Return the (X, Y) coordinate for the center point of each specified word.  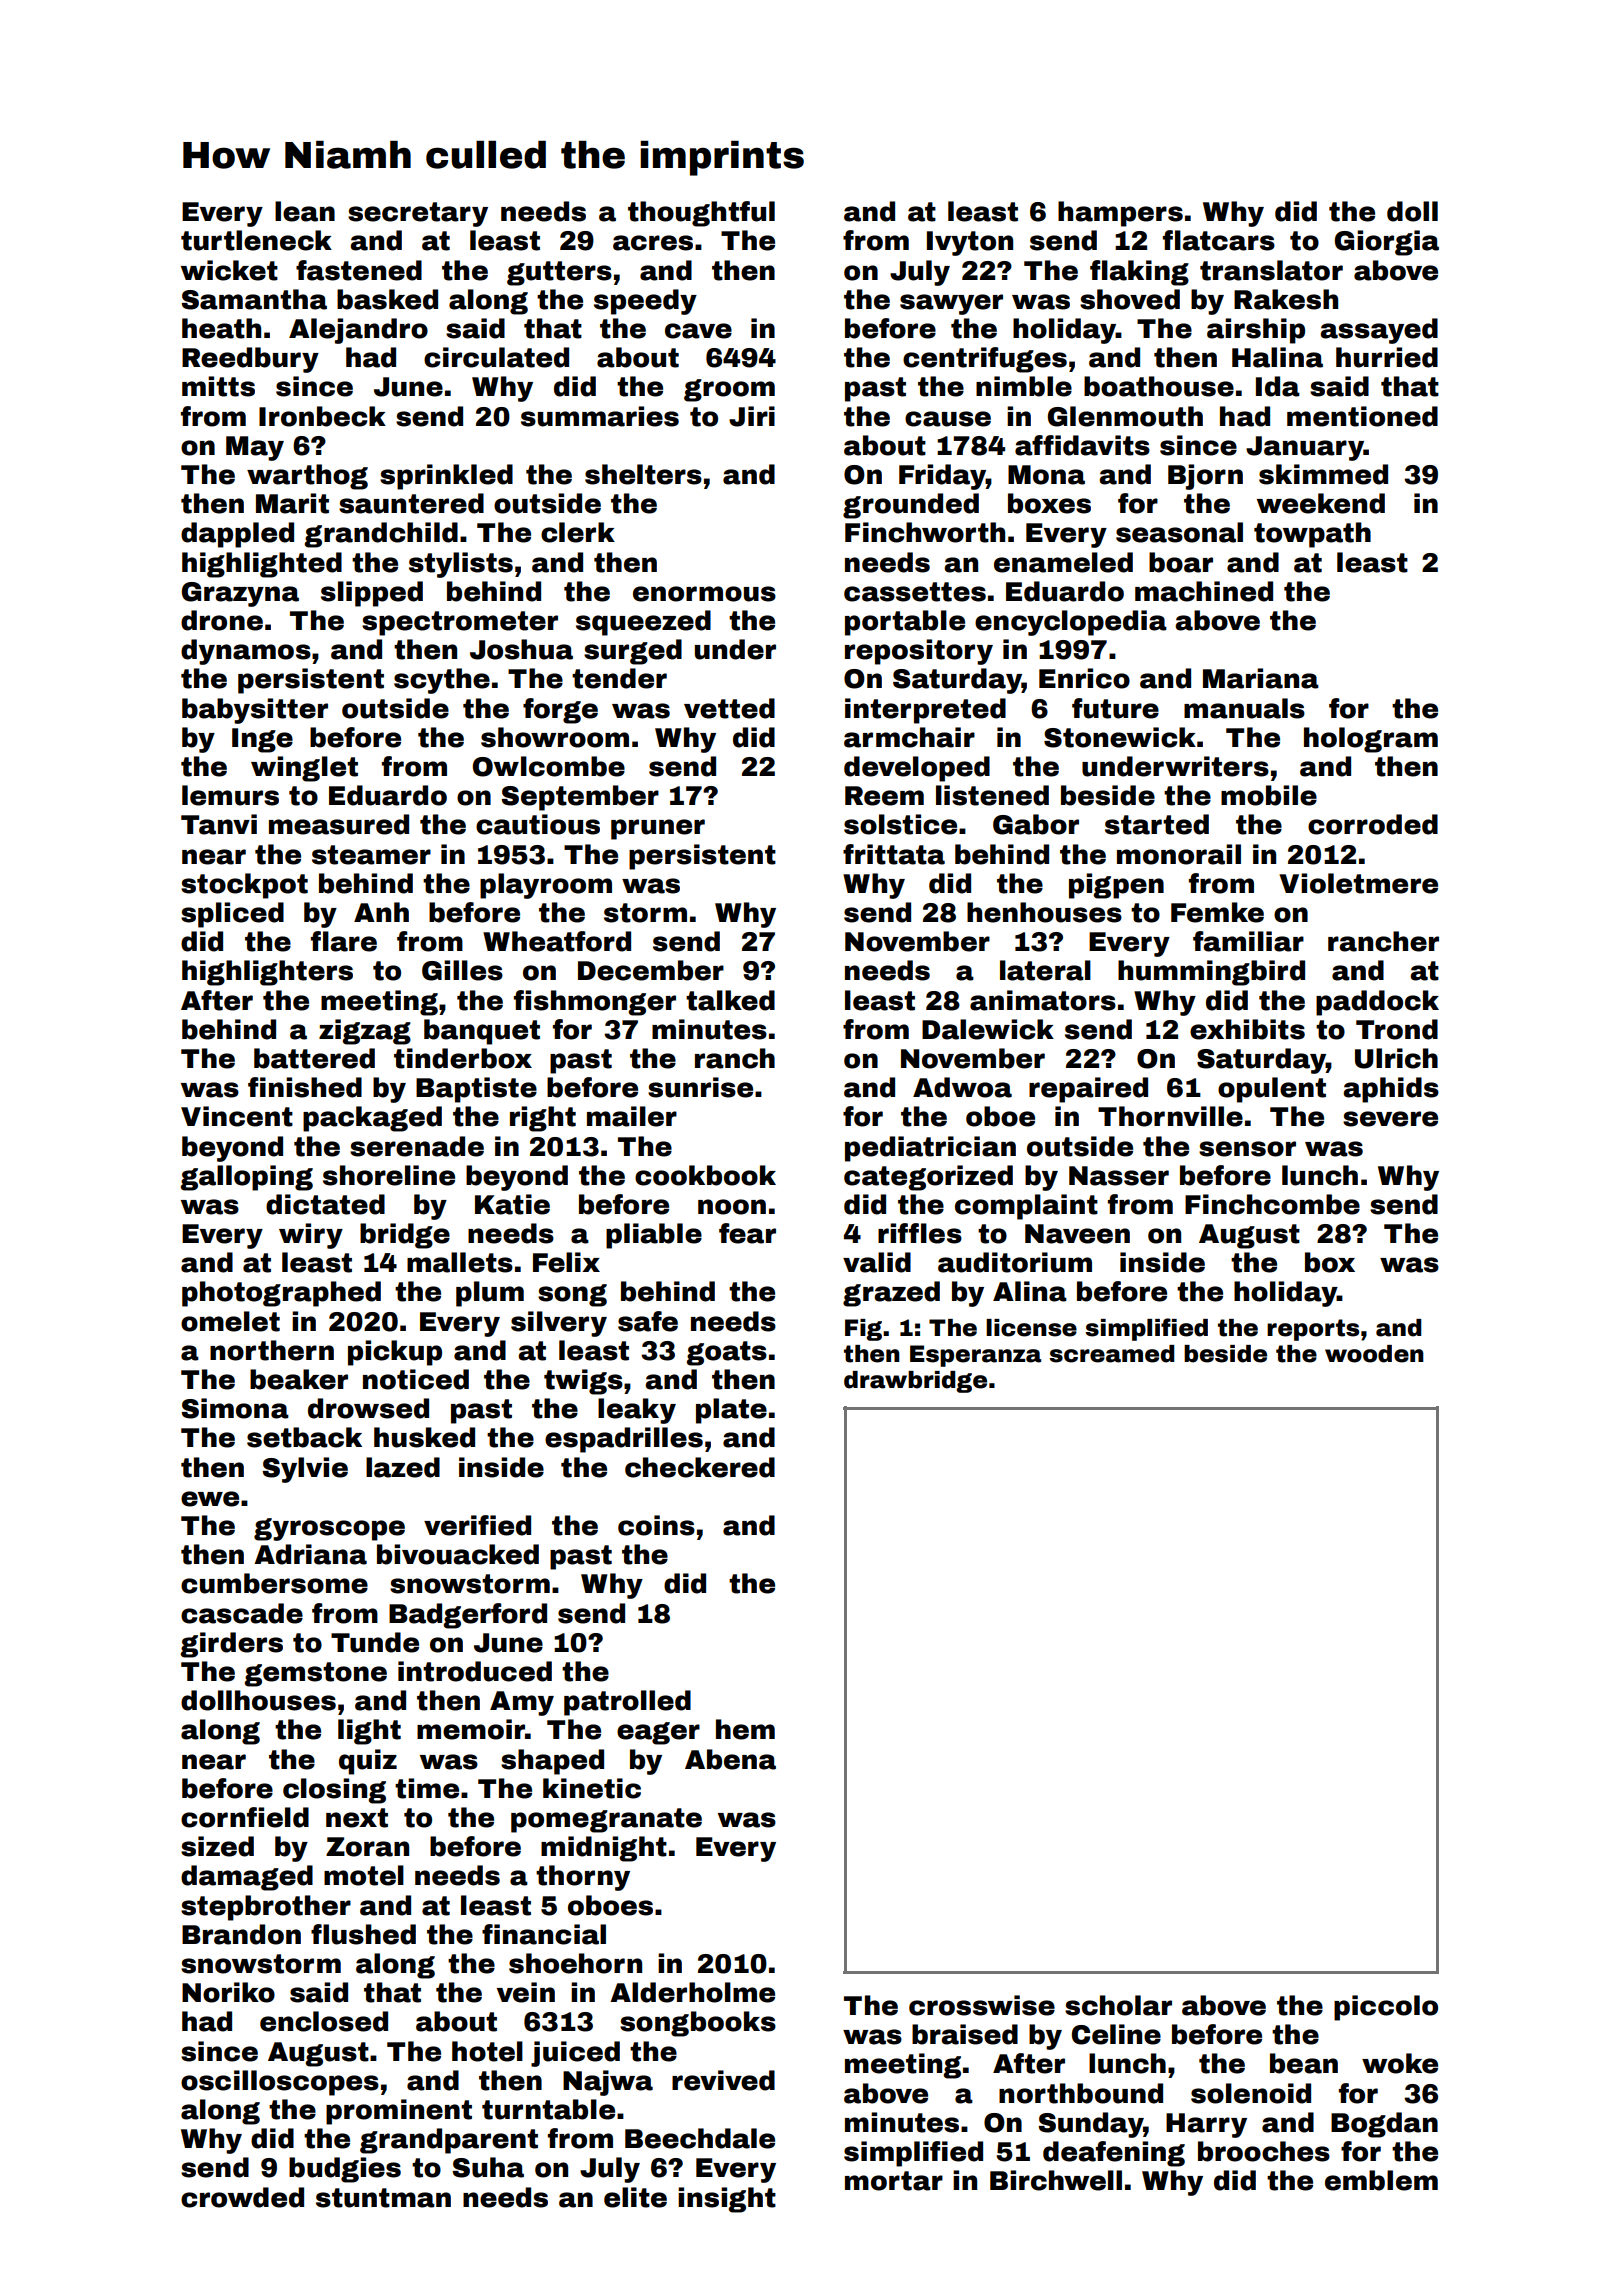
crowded (242, 2197)
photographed (281, 1294)
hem (745, 1729)
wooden (1374, 1354)
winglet (304, 769)
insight (727, 2200)
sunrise (700, 1087)
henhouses (1044, 912)
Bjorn (1205, 477)
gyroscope (329, 1529)
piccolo (1386, 2008)
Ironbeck (322, 416)
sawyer (951, 304)
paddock (1377, 1003)
